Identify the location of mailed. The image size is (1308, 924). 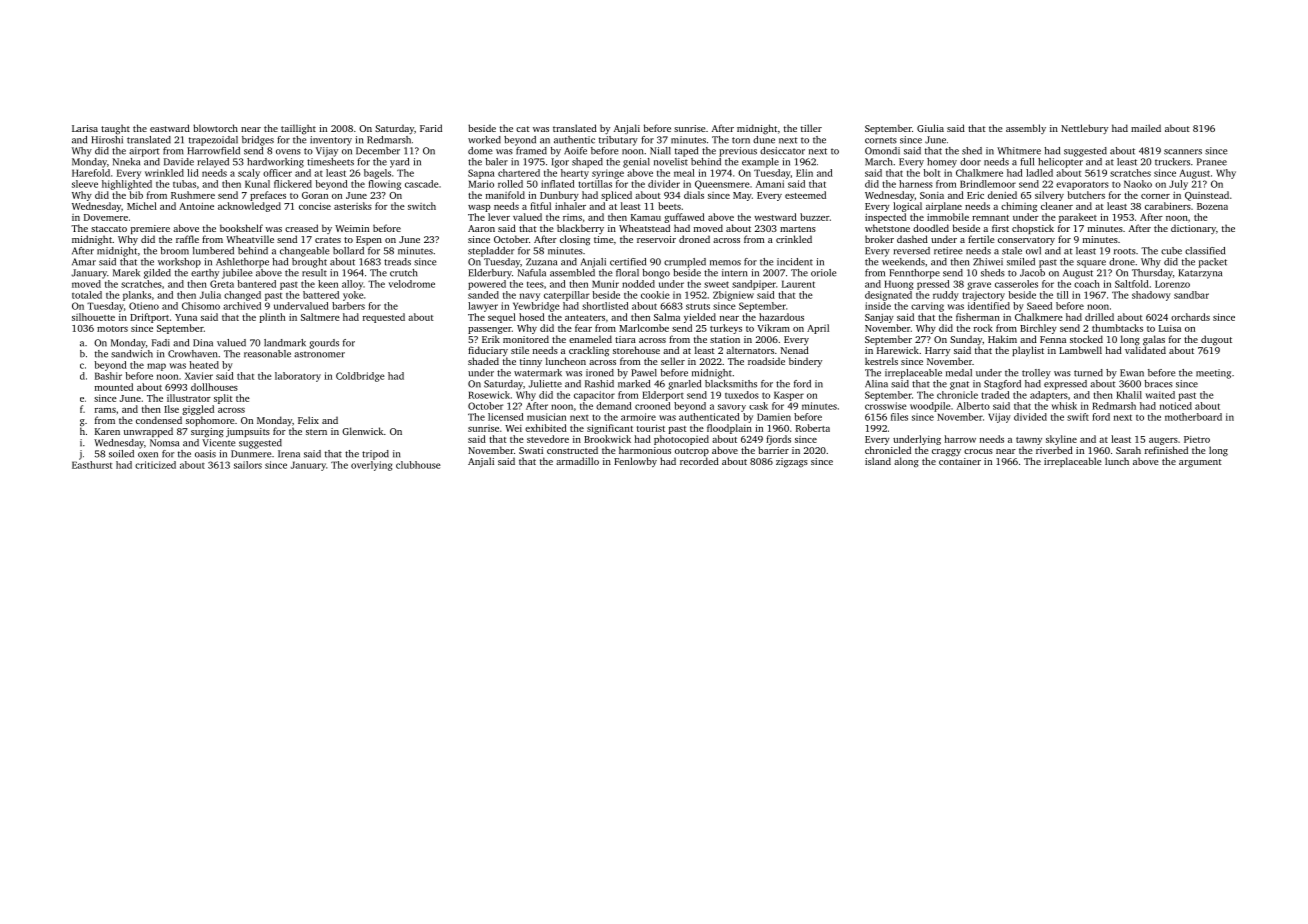
(1146, 128).
